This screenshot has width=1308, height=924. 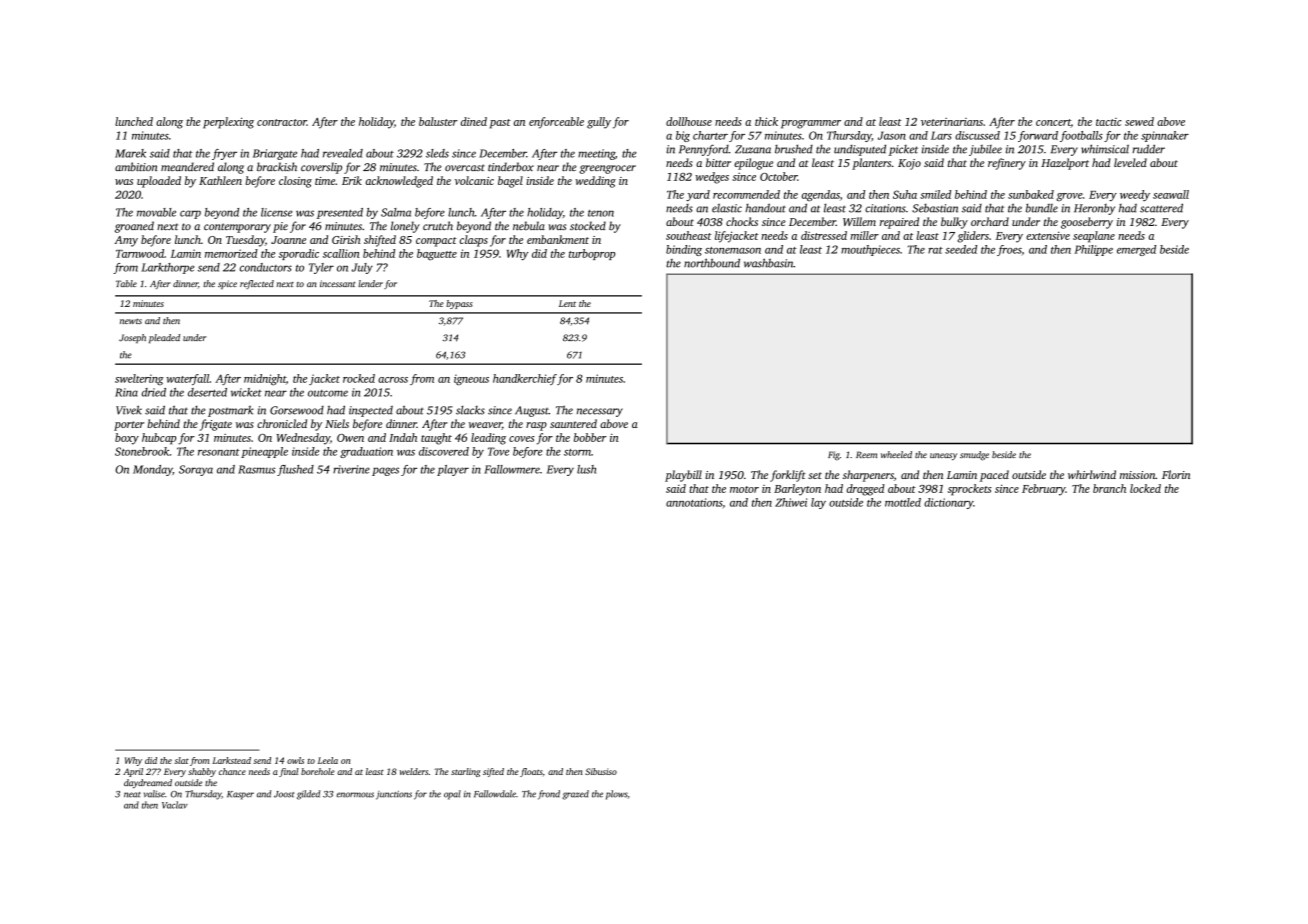 What do you see at coordinates (175, 805) in the screenshot?
I see `Vaclav` at bounding box center [175, 805].
